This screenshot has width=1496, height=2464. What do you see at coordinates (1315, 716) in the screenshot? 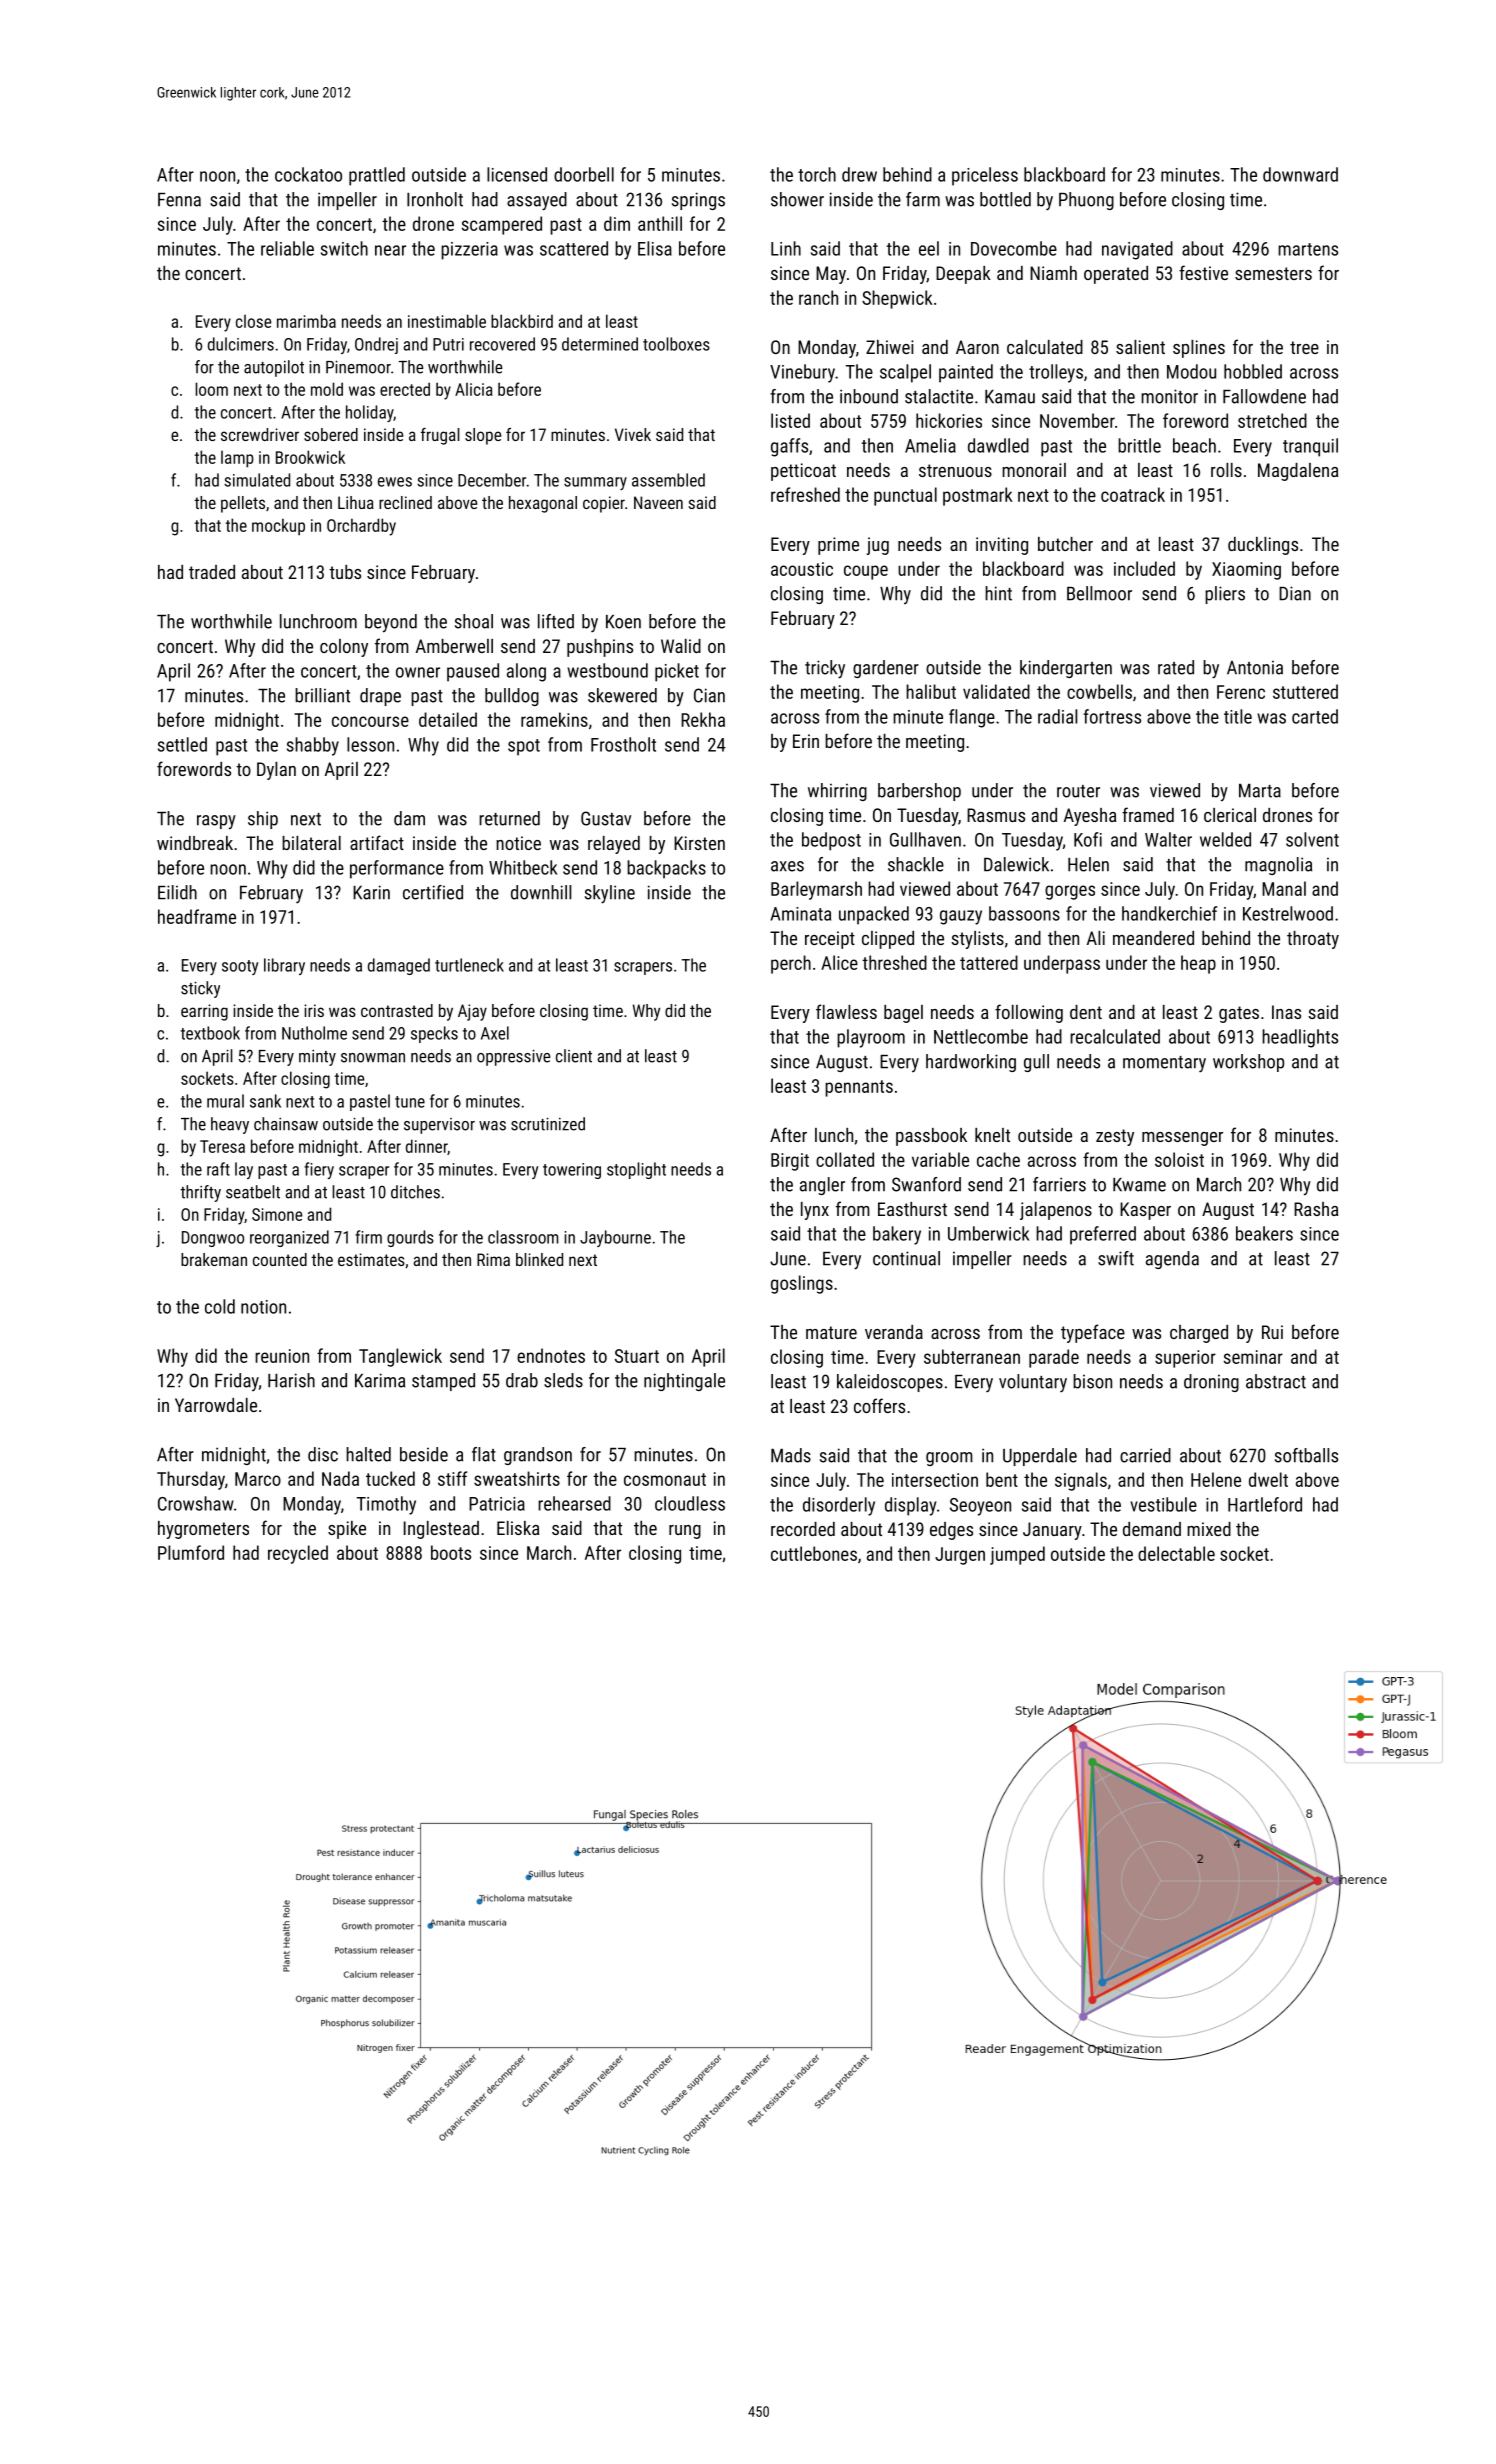
I see `carted` at bounding box center [1315, 716].
